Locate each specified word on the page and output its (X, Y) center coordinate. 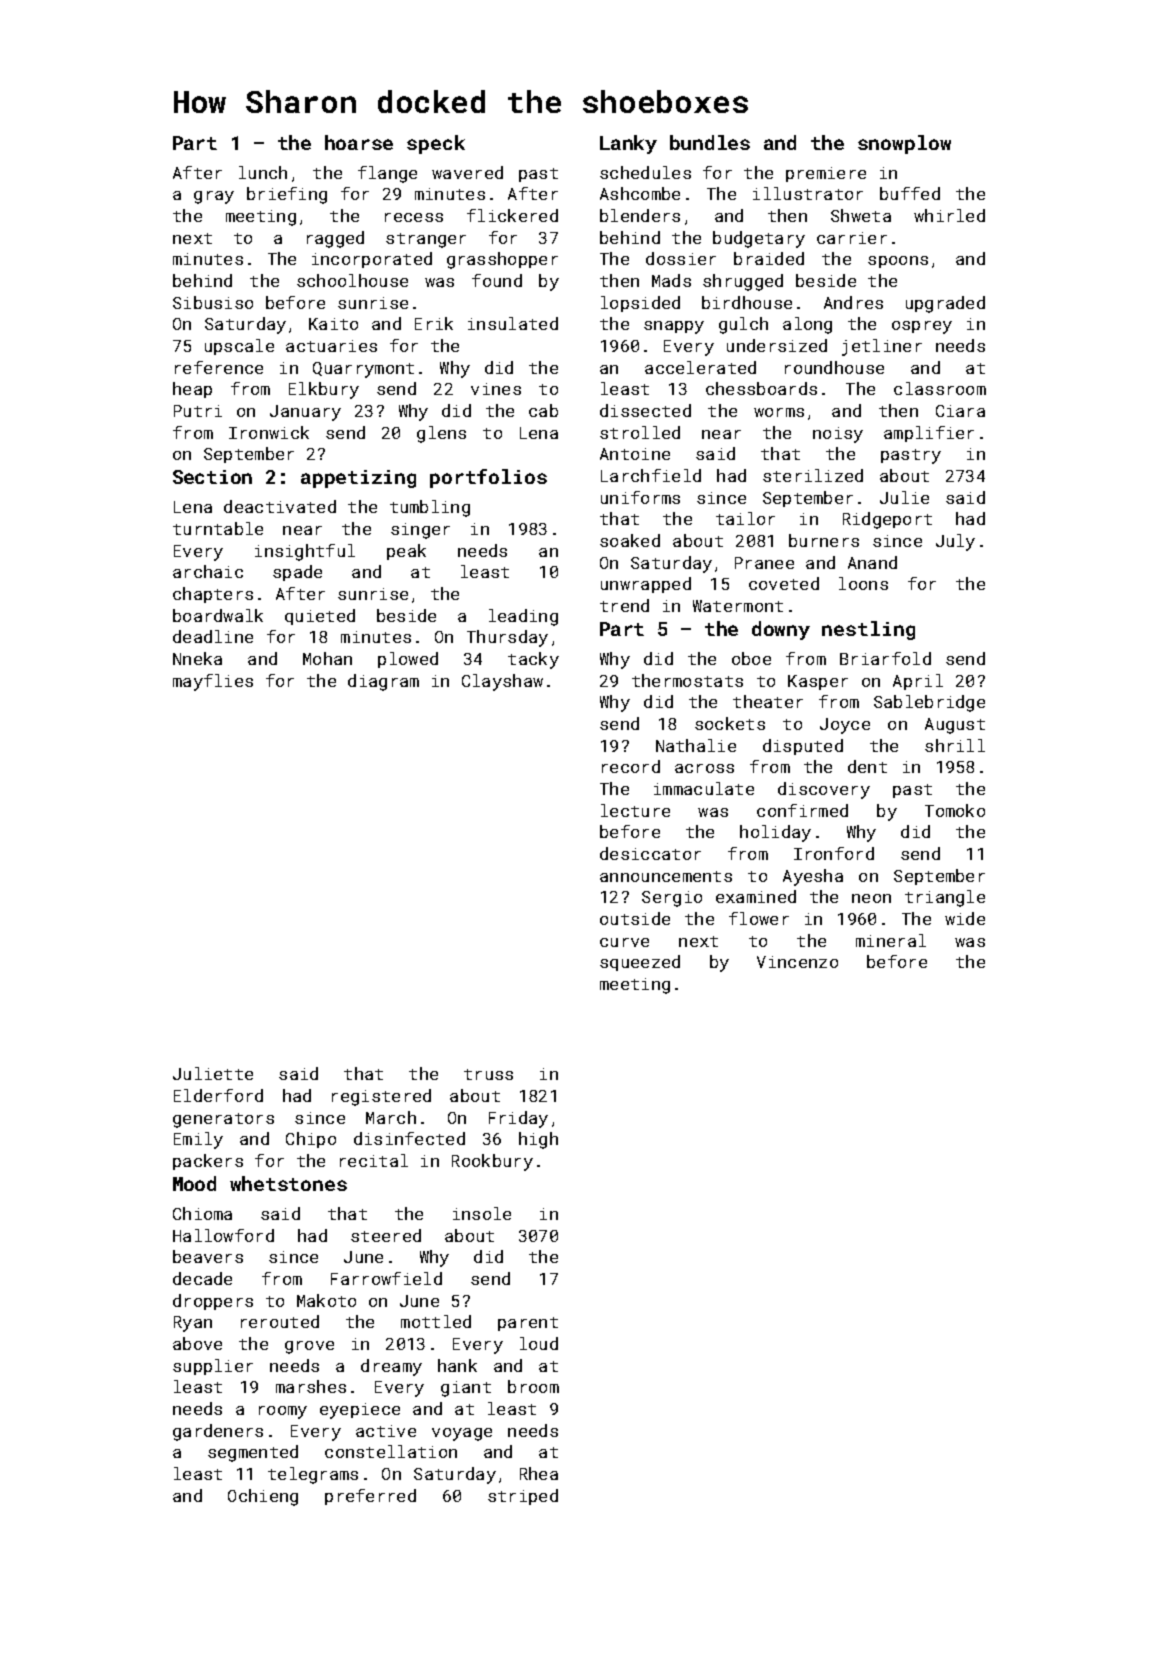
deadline (213, 636)
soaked (630, 540)
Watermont (738, 606)
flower (759, 918)
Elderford (218, 1095)
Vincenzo (797, 962)
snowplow (904, 144)
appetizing (358, 479)
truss (488, 1074)
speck (436, 144)
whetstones (288, 1183)
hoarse (359, 142)
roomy (283, 1412)
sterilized (813, 475)
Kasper (818, 682)
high (538, 1140)
